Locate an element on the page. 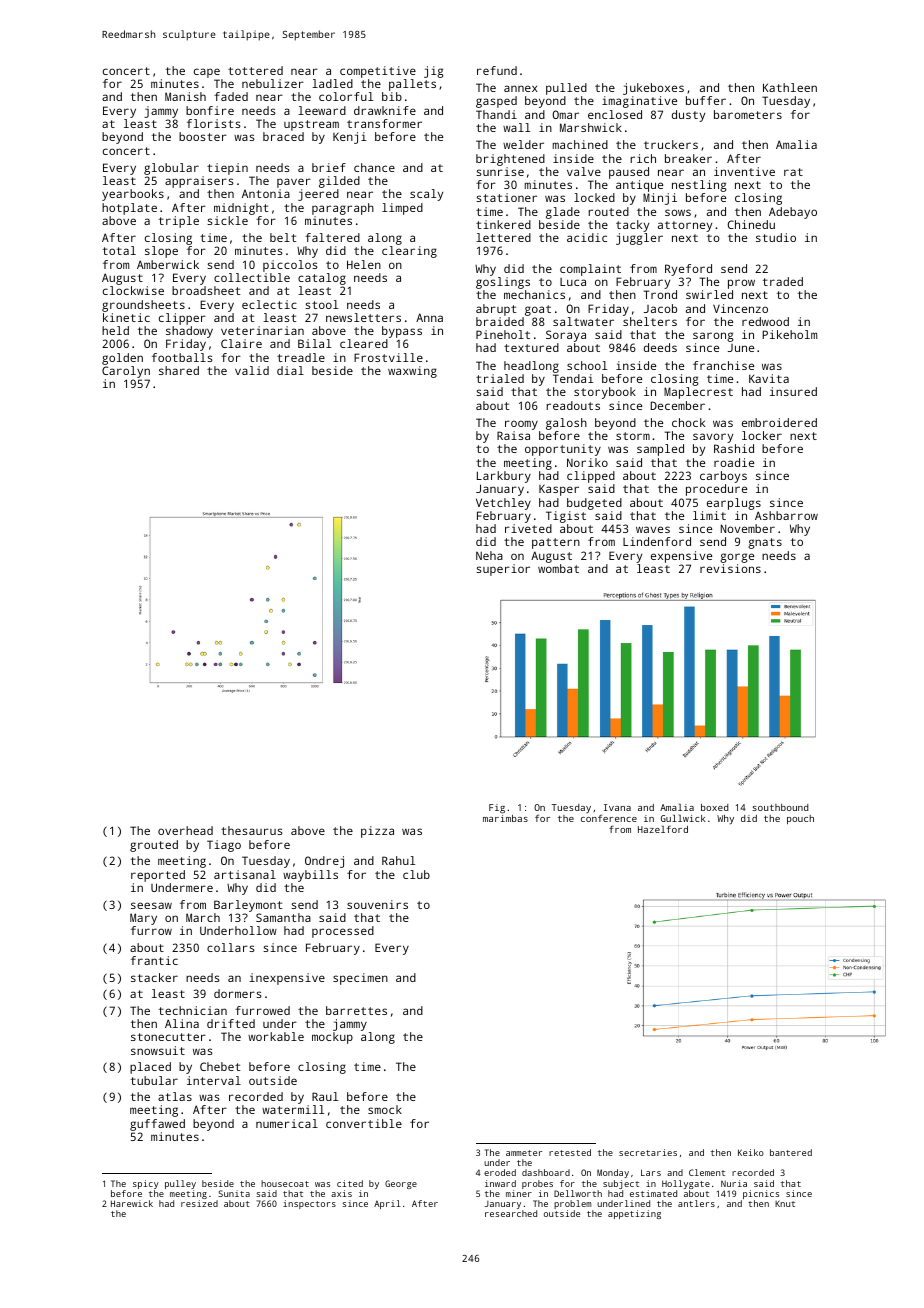 This document has height=1308, width=924. guffawed is located at coordinates (157, 1125).
